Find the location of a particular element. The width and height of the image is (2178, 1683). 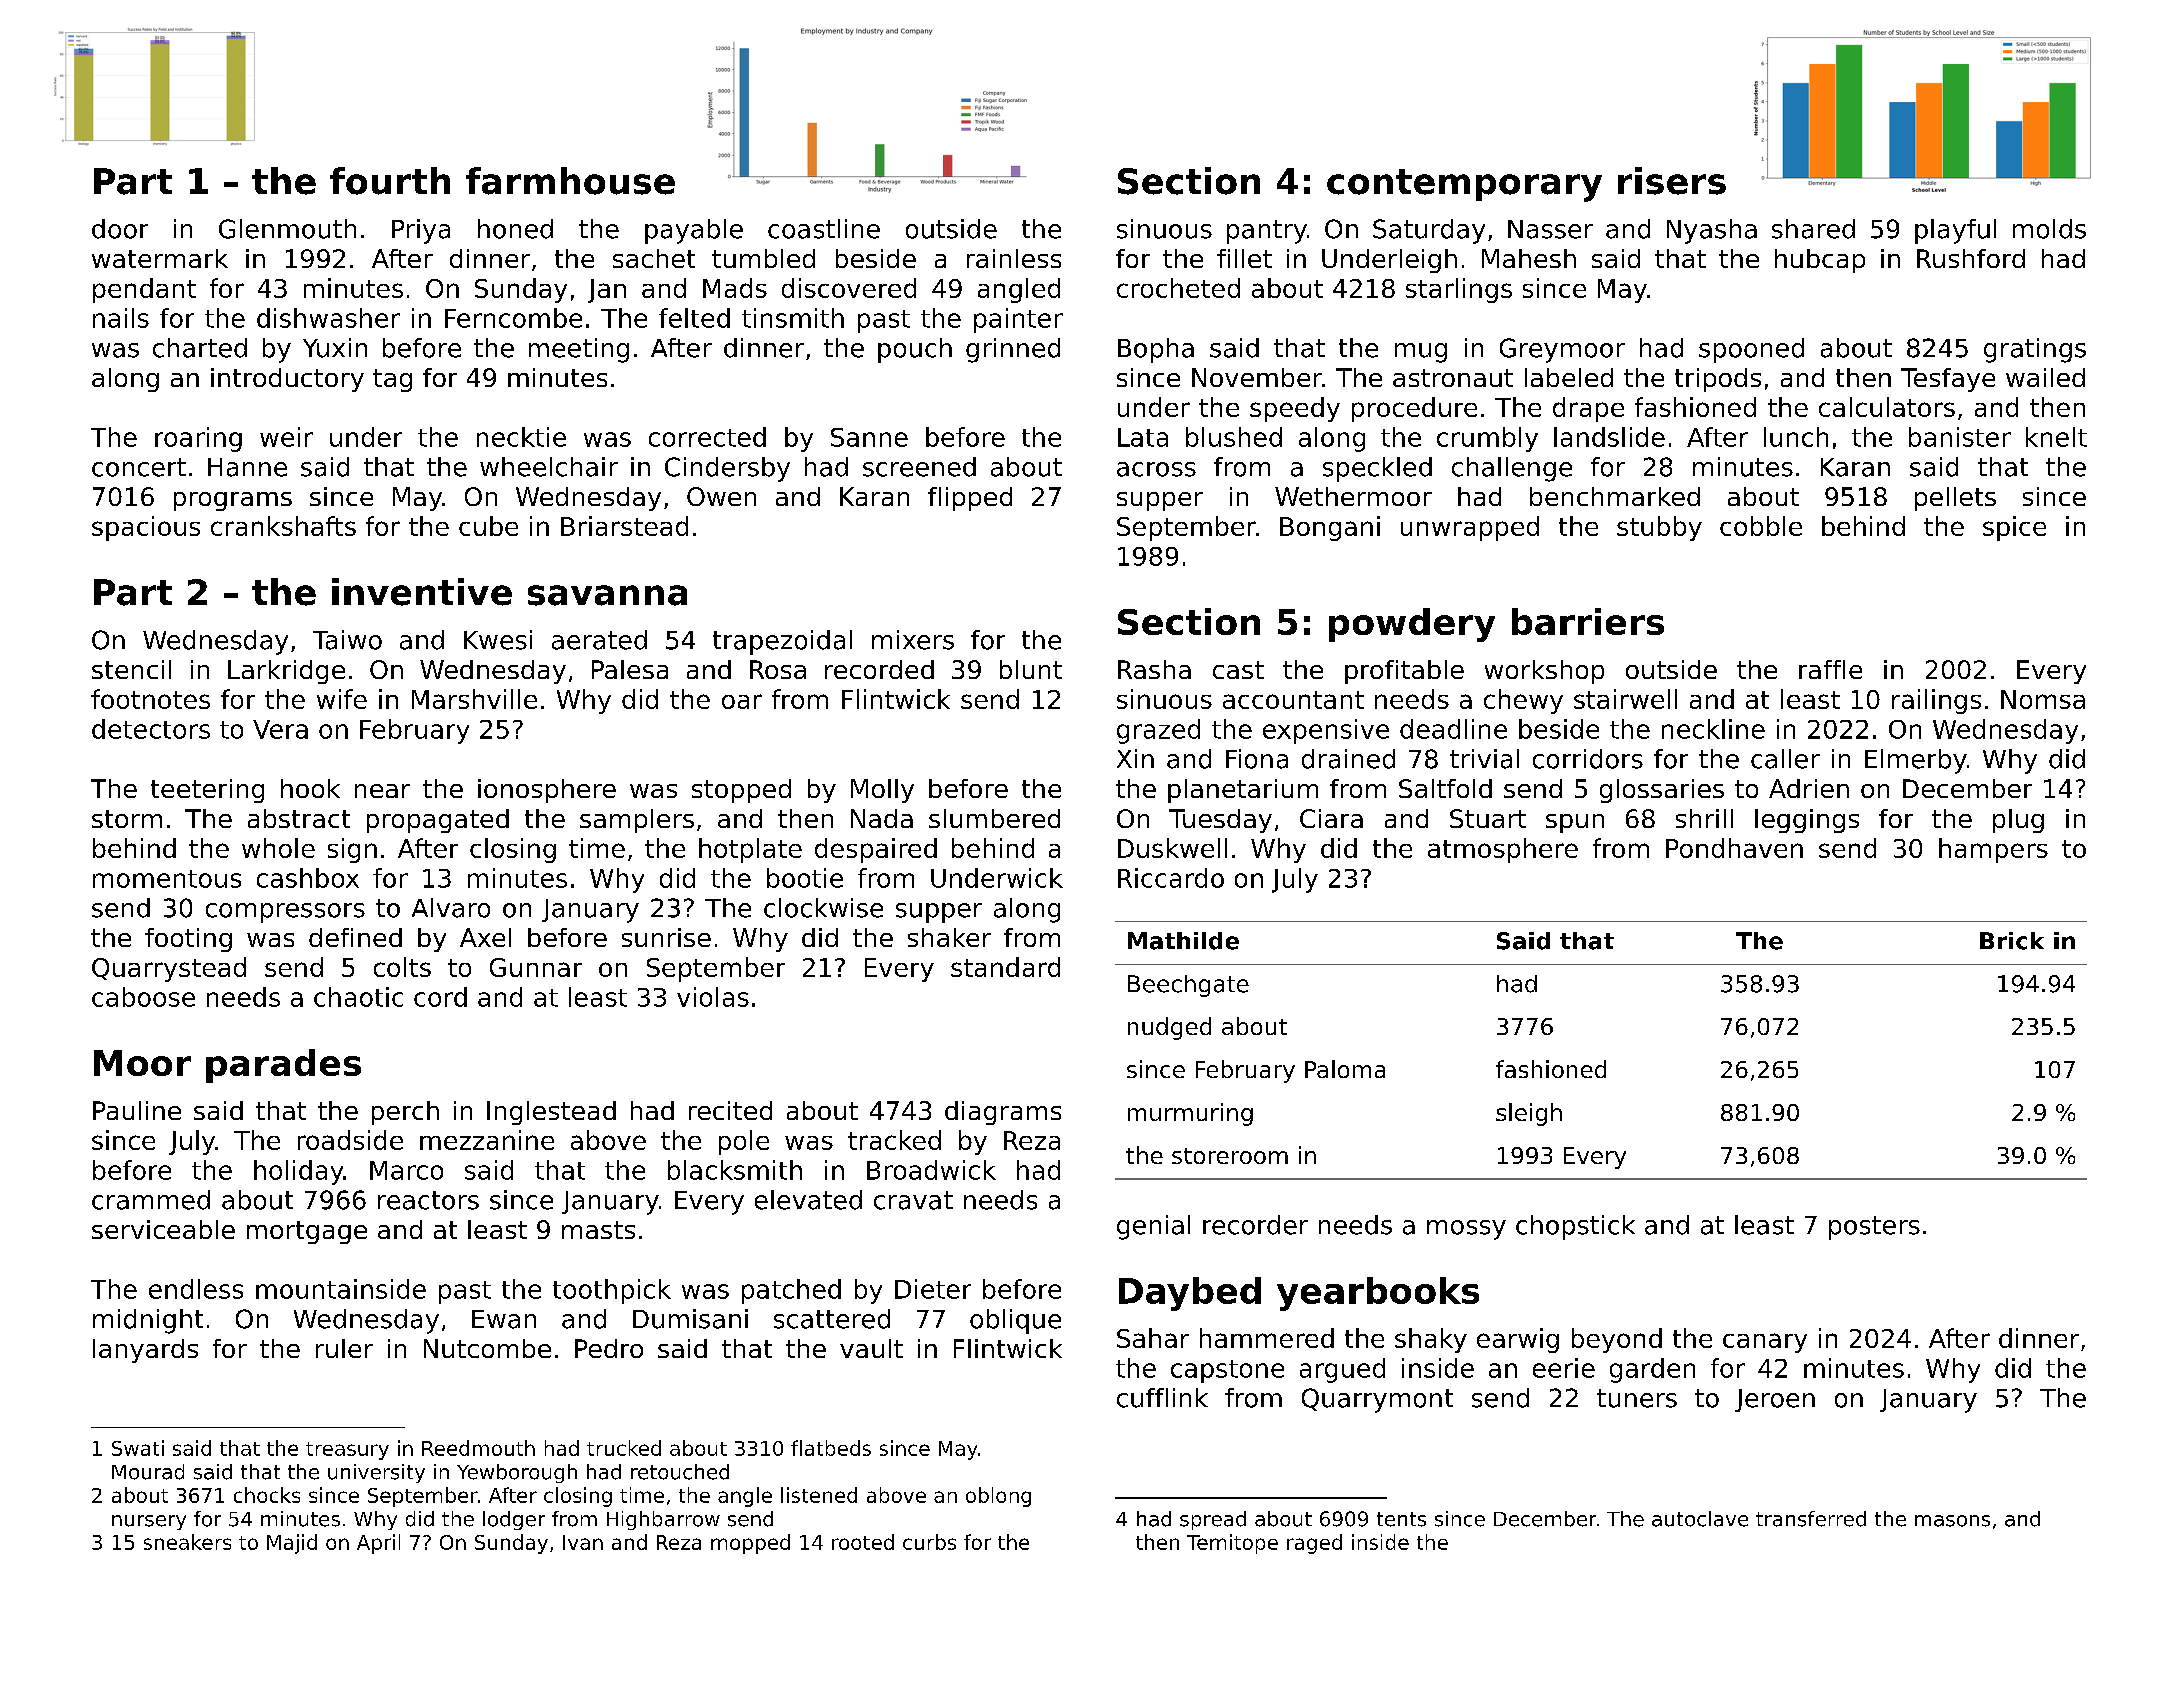

pendant is located at coordinates (144, 290).
